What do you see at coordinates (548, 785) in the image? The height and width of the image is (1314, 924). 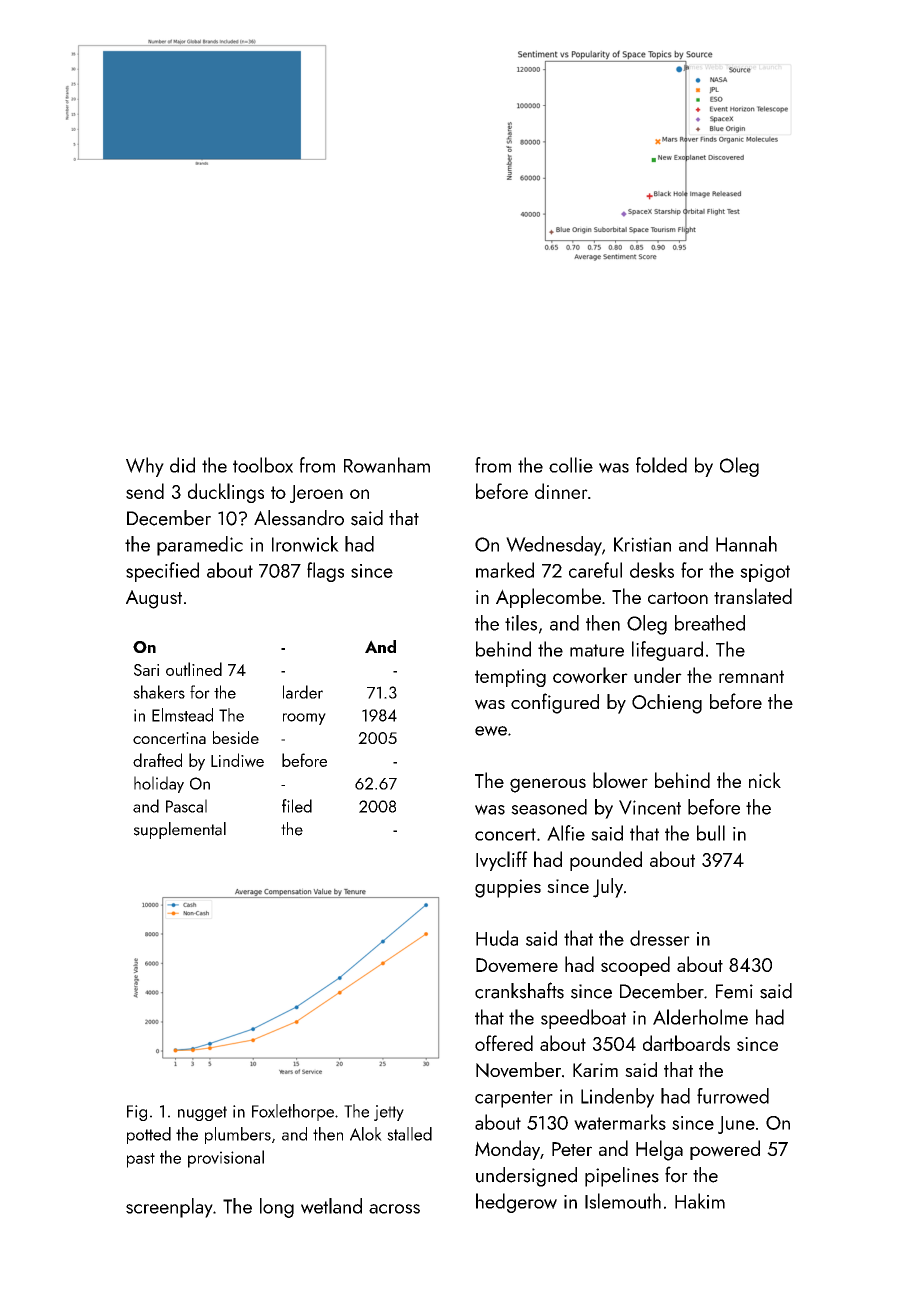 I see `generous` at bounding box center [548, 785].
